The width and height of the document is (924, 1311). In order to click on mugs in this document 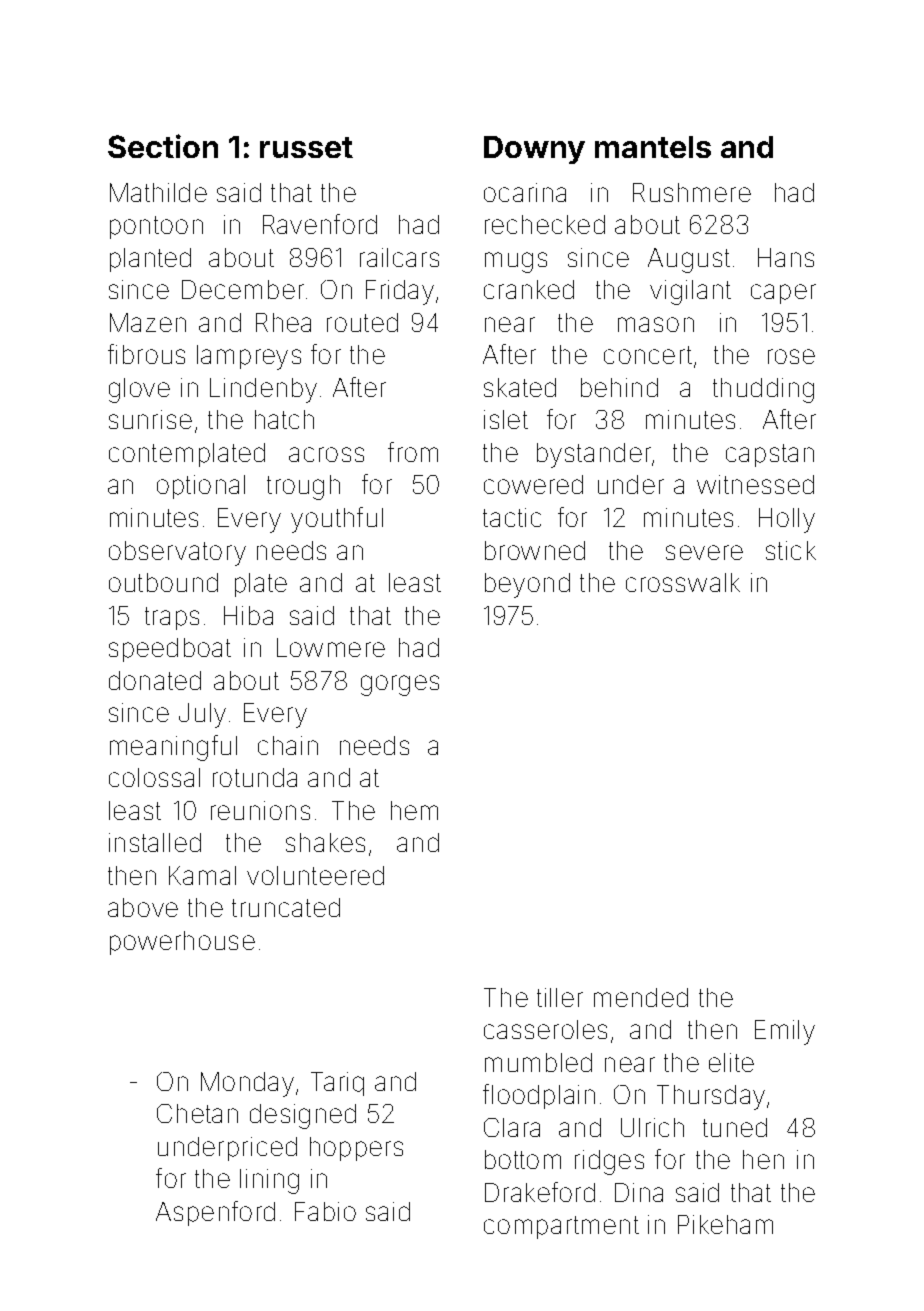, I will do `click(516, 262)`.
